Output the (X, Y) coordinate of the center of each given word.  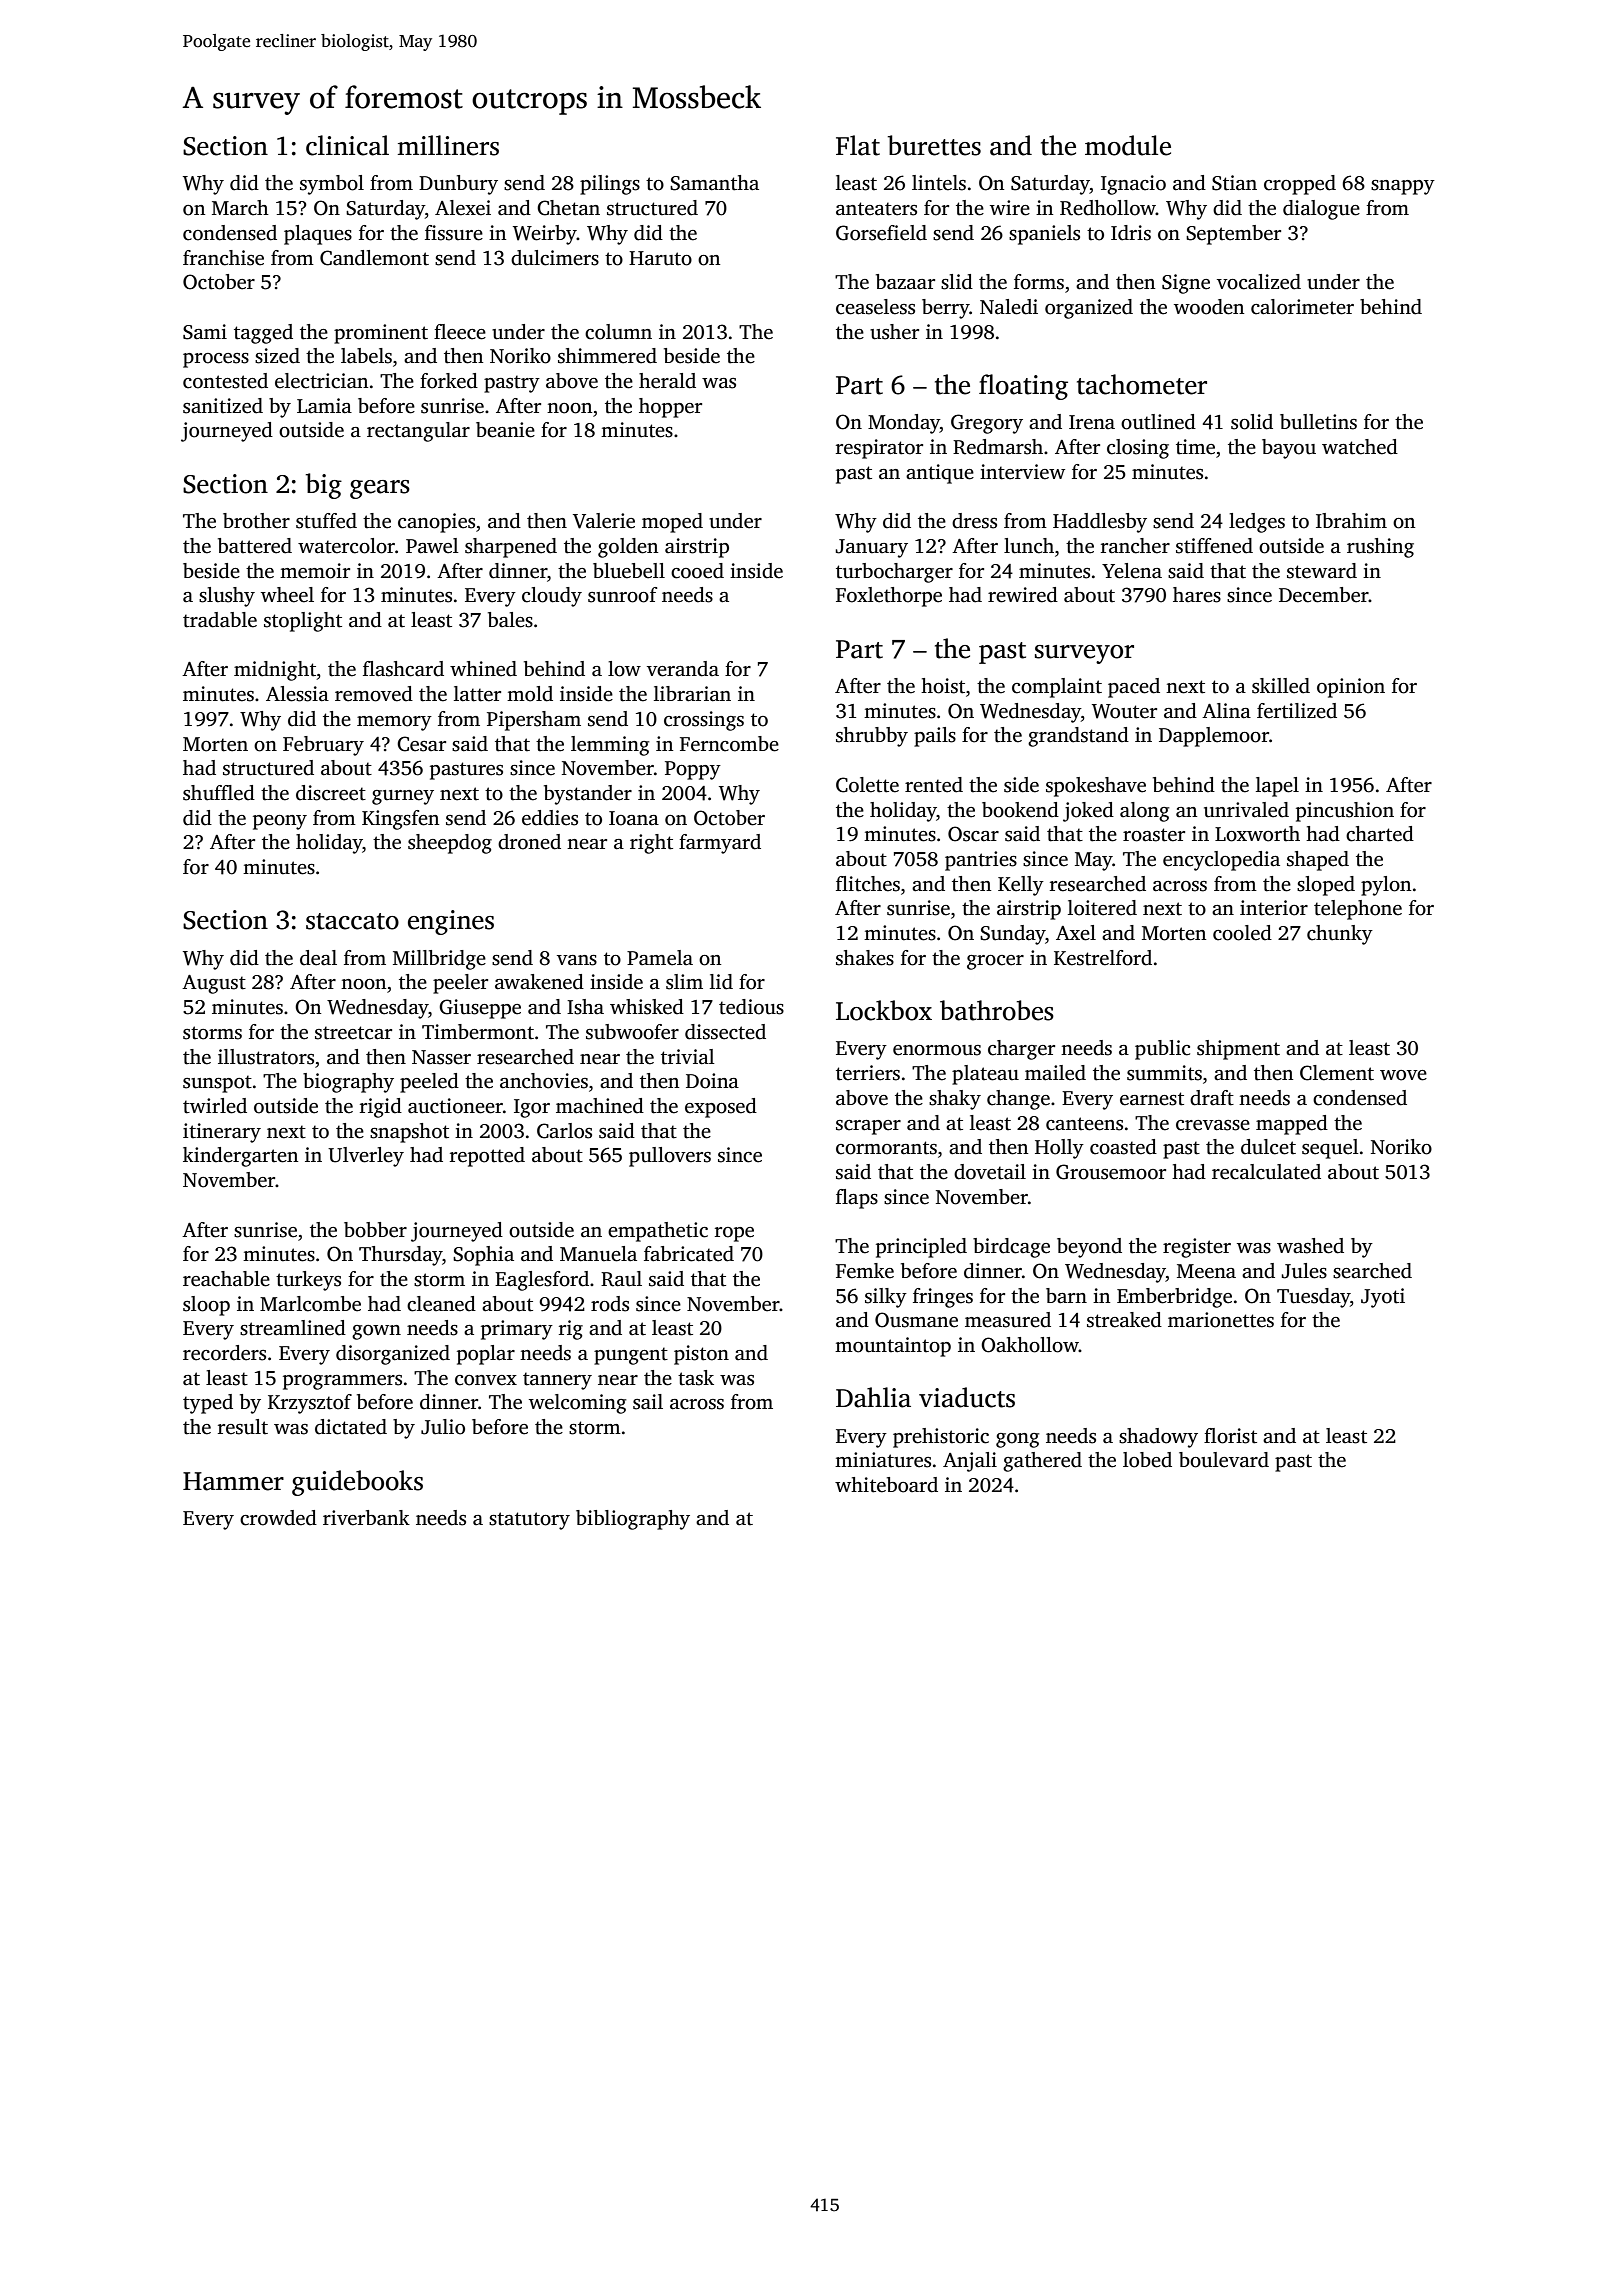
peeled (429, 1083)
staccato (352, 921)
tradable (220, 620)
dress (974, 521)
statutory (529, 1521)
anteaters (876, 209)
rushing (1380, 548)
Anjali (970, 1462)
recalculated (1266, 1172)
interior (1274, 908)
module (1128, 145)
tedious (751, 1007)
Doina (712, 1081)
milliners (448, 145)
